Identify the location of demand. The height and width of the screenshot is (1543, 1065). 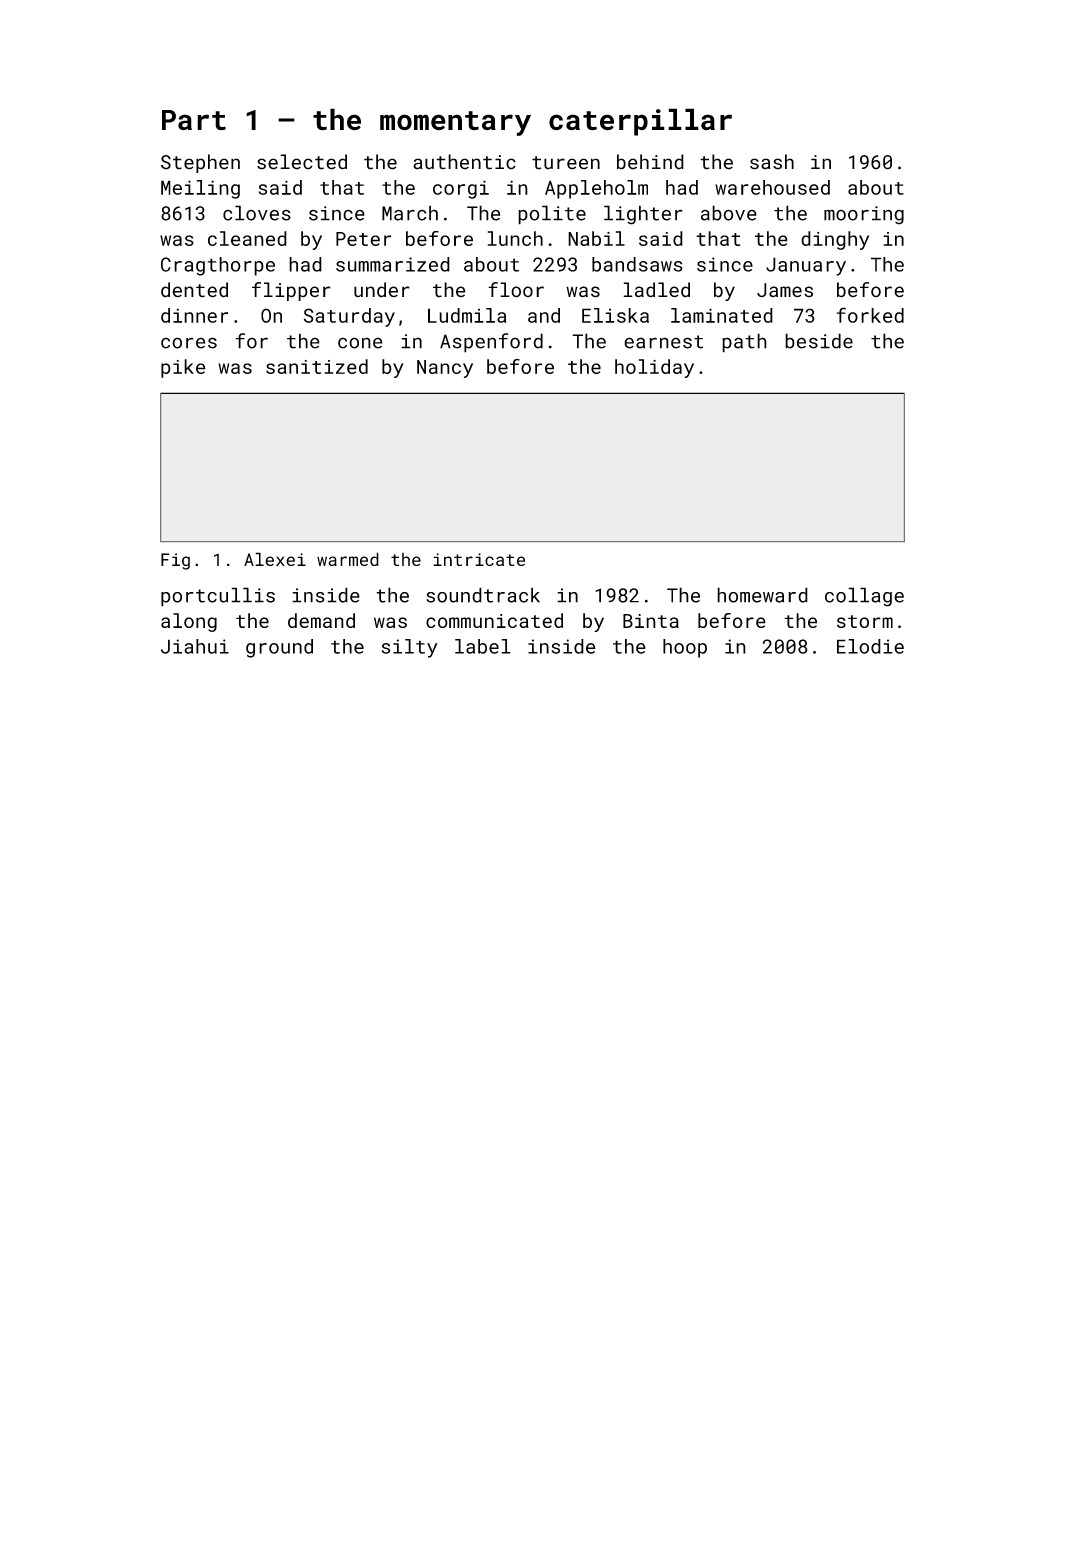
(321, 620).
